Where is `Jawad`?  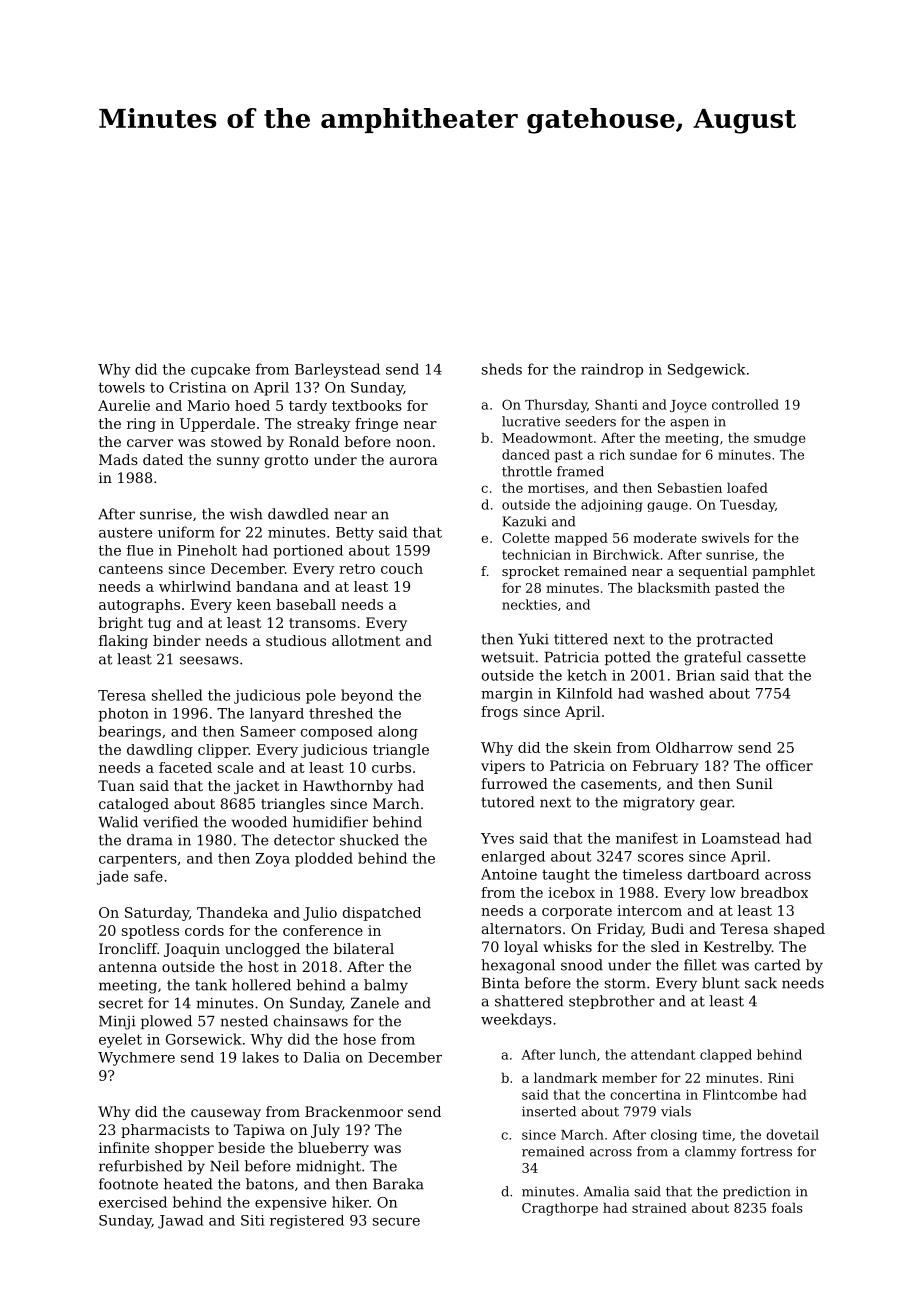 Jawad is located at coordinates (181, 1222).
